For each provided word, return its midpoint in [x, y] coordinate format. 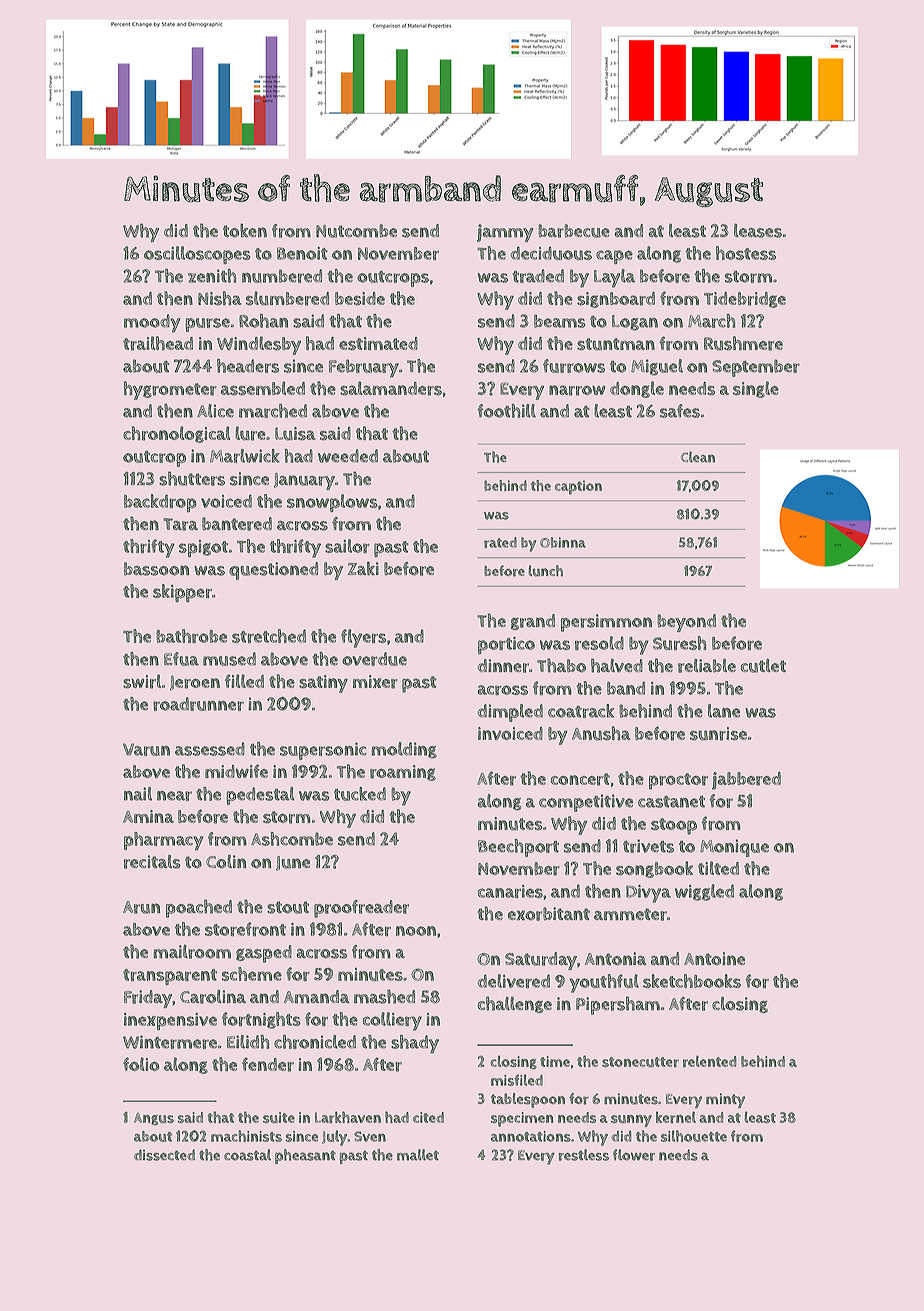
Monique [734, 848]
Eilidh [248, 1042]
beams [560, 321]
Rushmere [743, 343]
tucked [360, 794]
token [245, 230]
